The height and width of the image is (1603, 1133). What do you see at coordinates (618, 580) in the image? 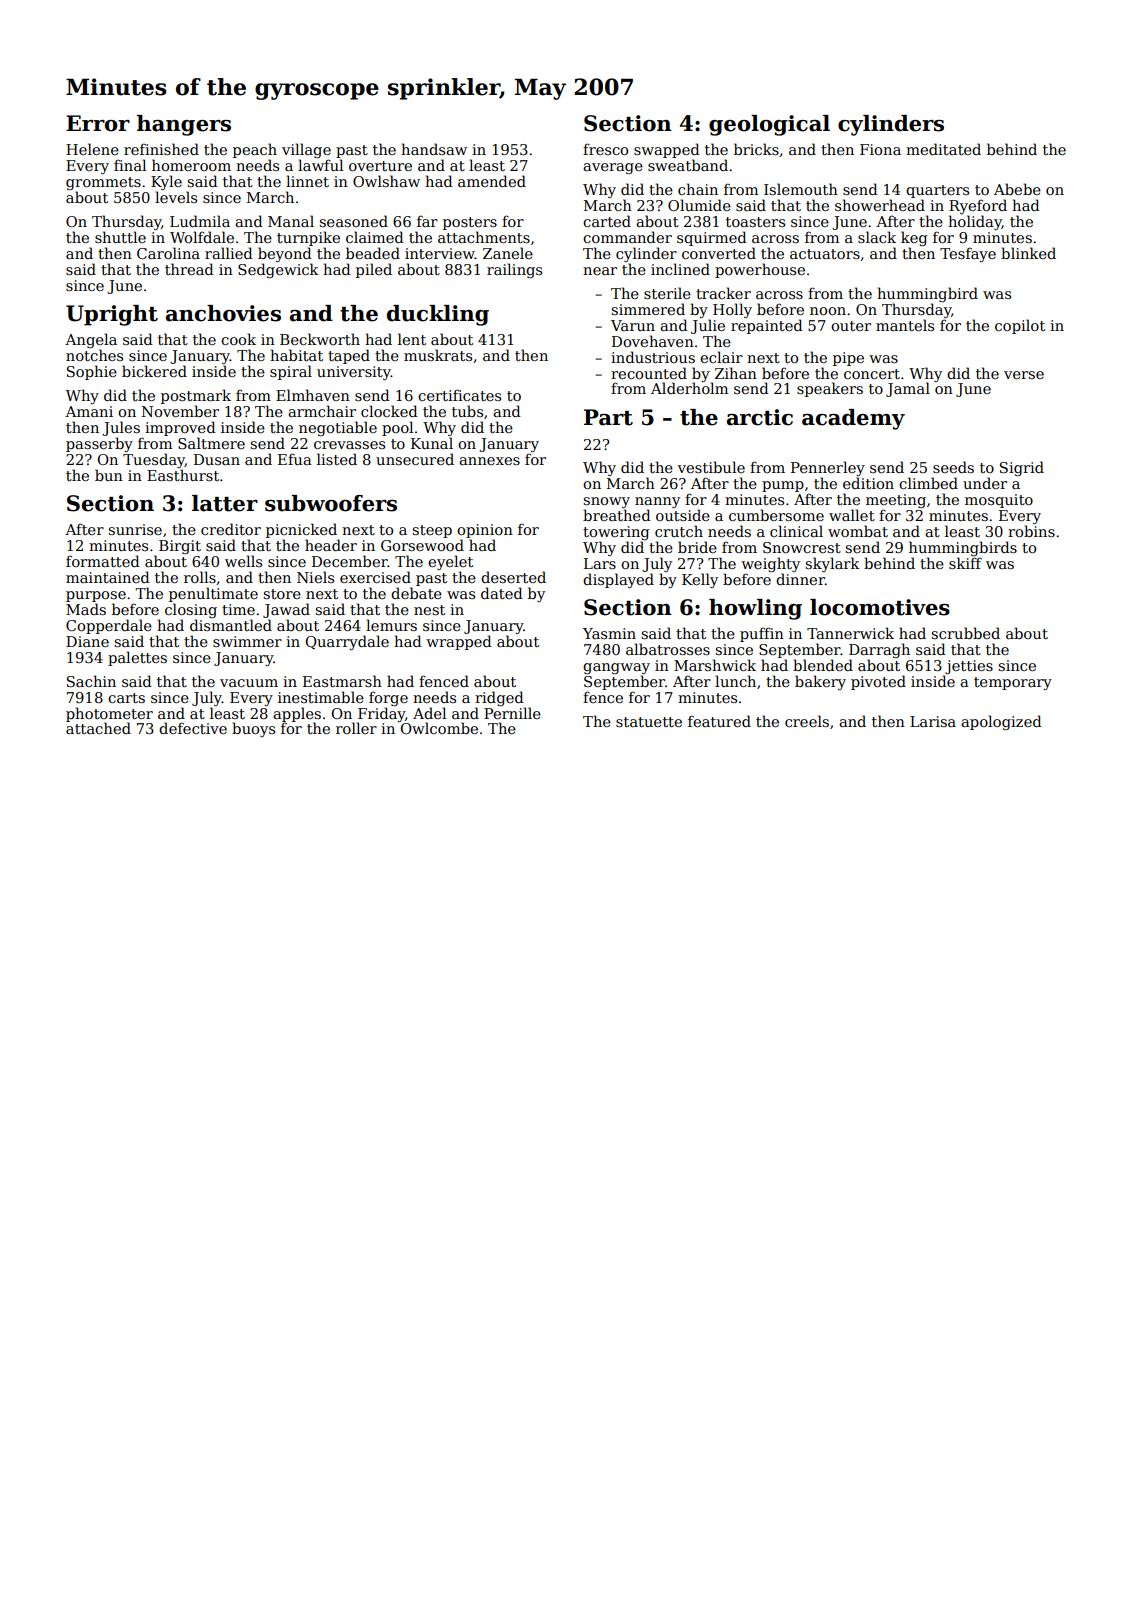
I see `displayed` at bounding box center [618, 580].
